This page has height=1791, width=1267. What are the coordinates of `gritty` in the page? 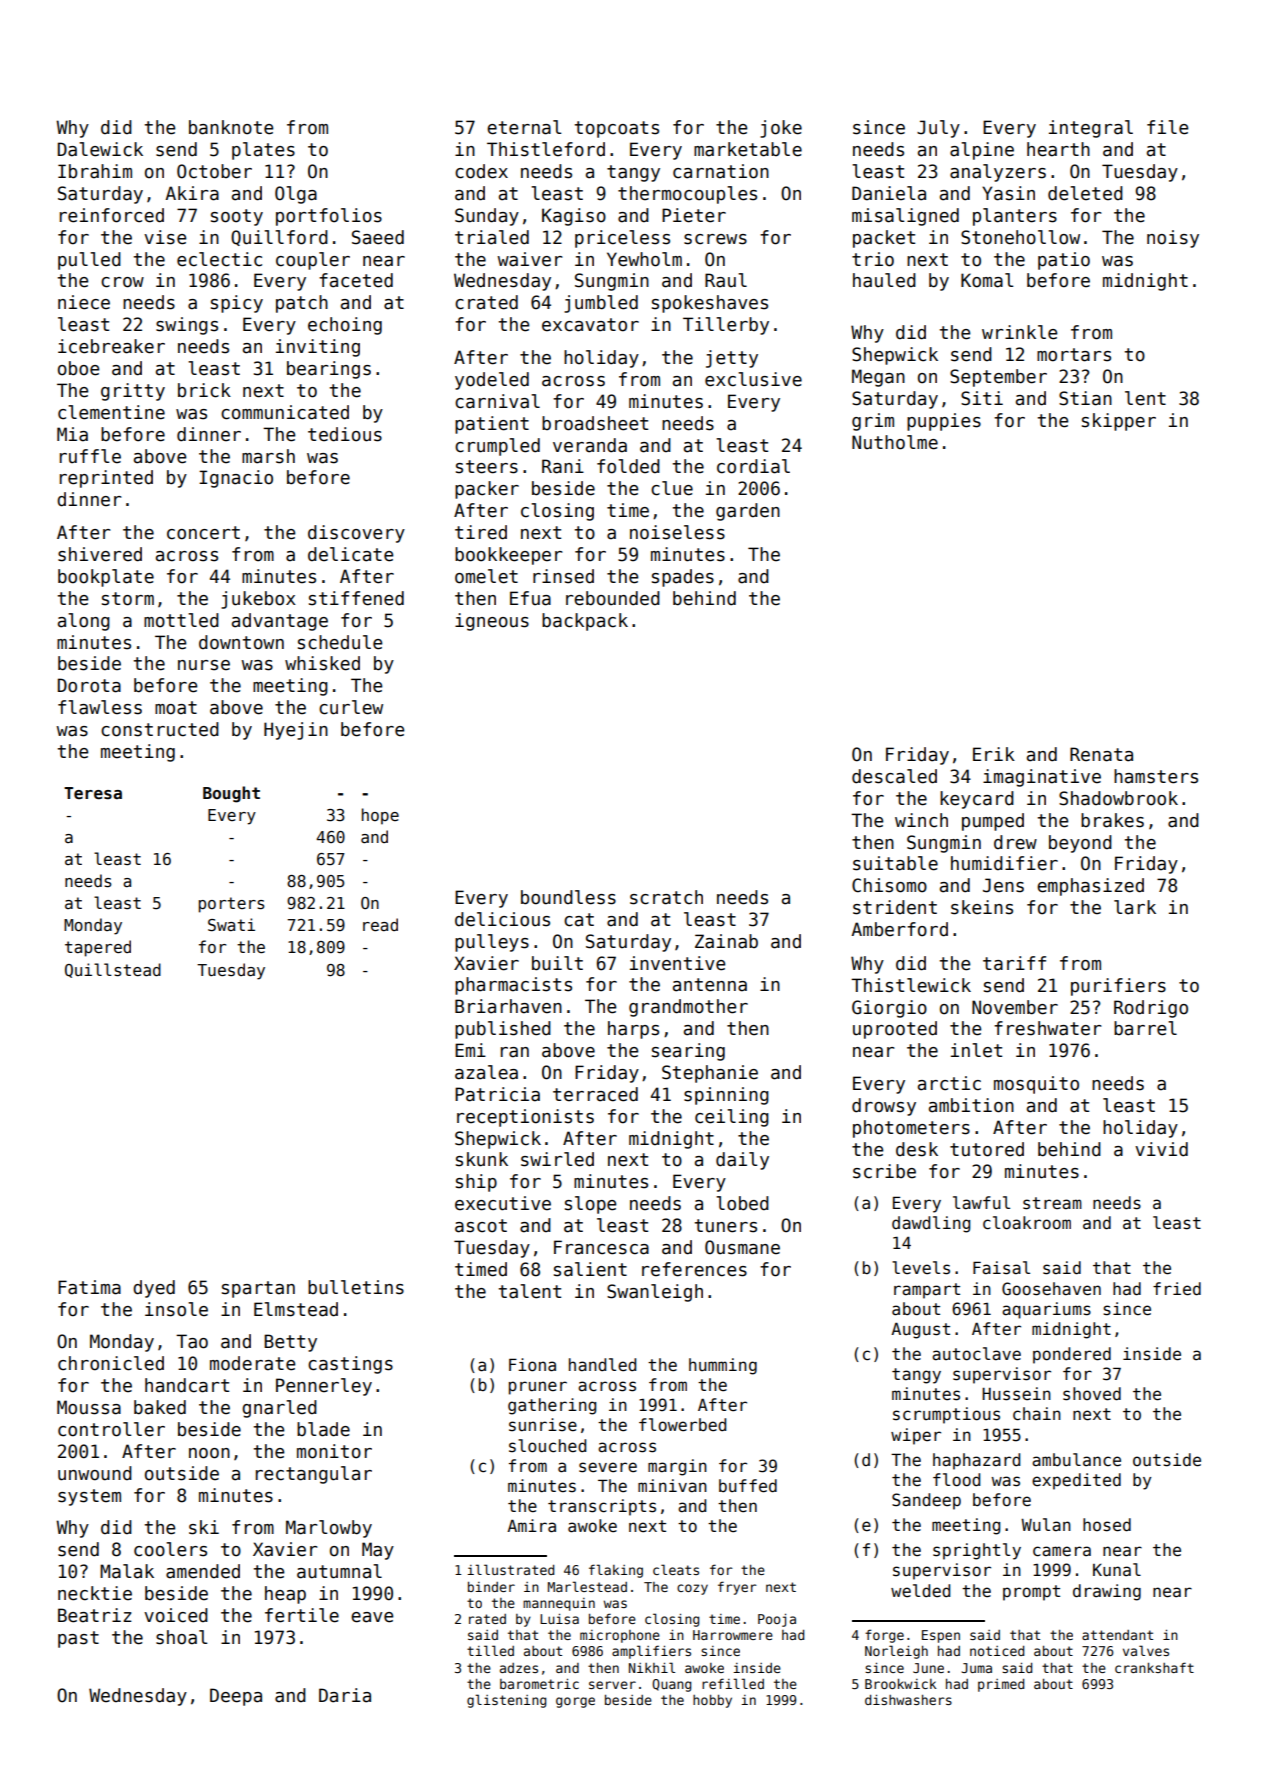 It's located at (133, 392).
